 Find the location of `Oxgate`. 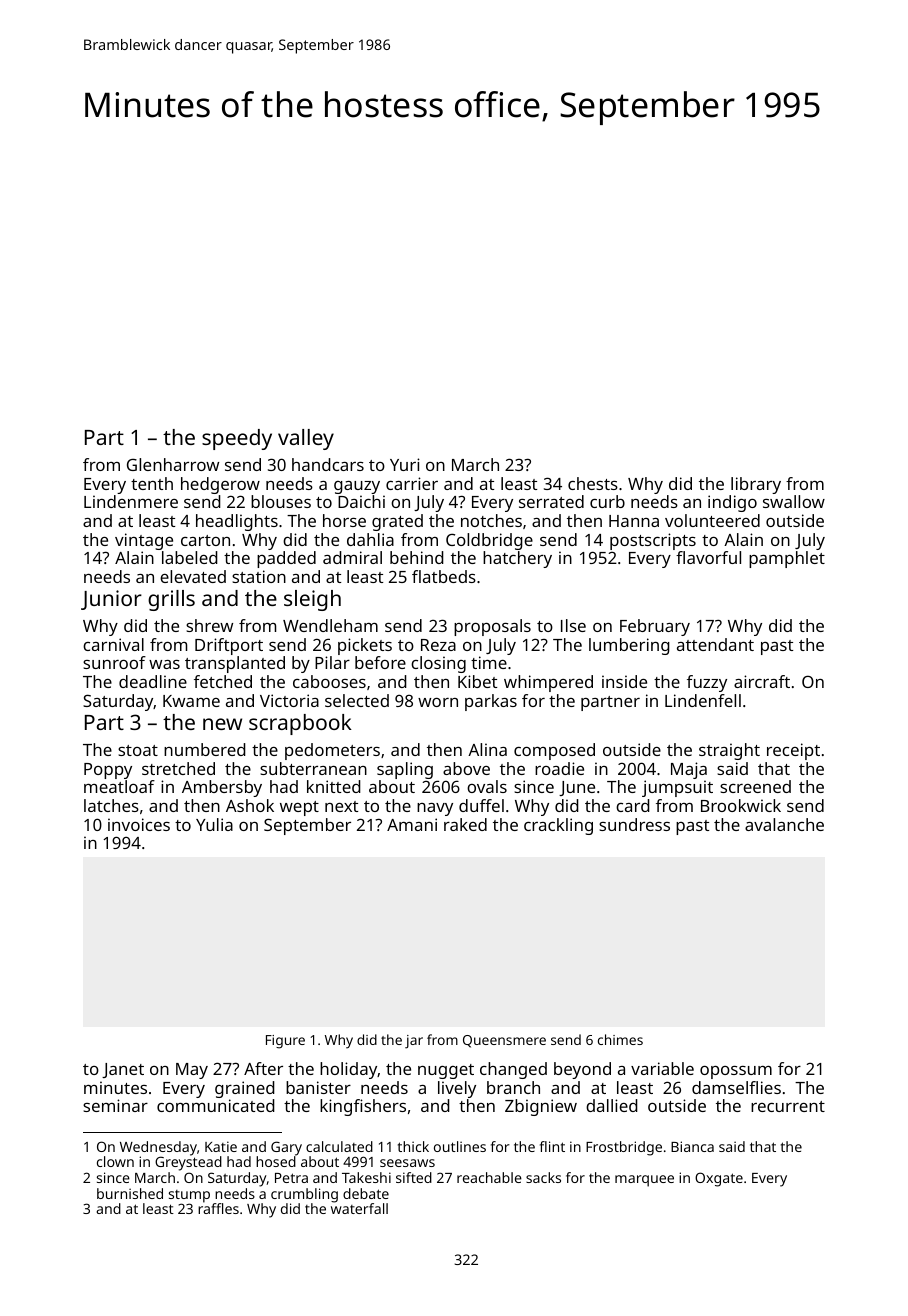

Oxgate is located at coordinates (719, 1179).
